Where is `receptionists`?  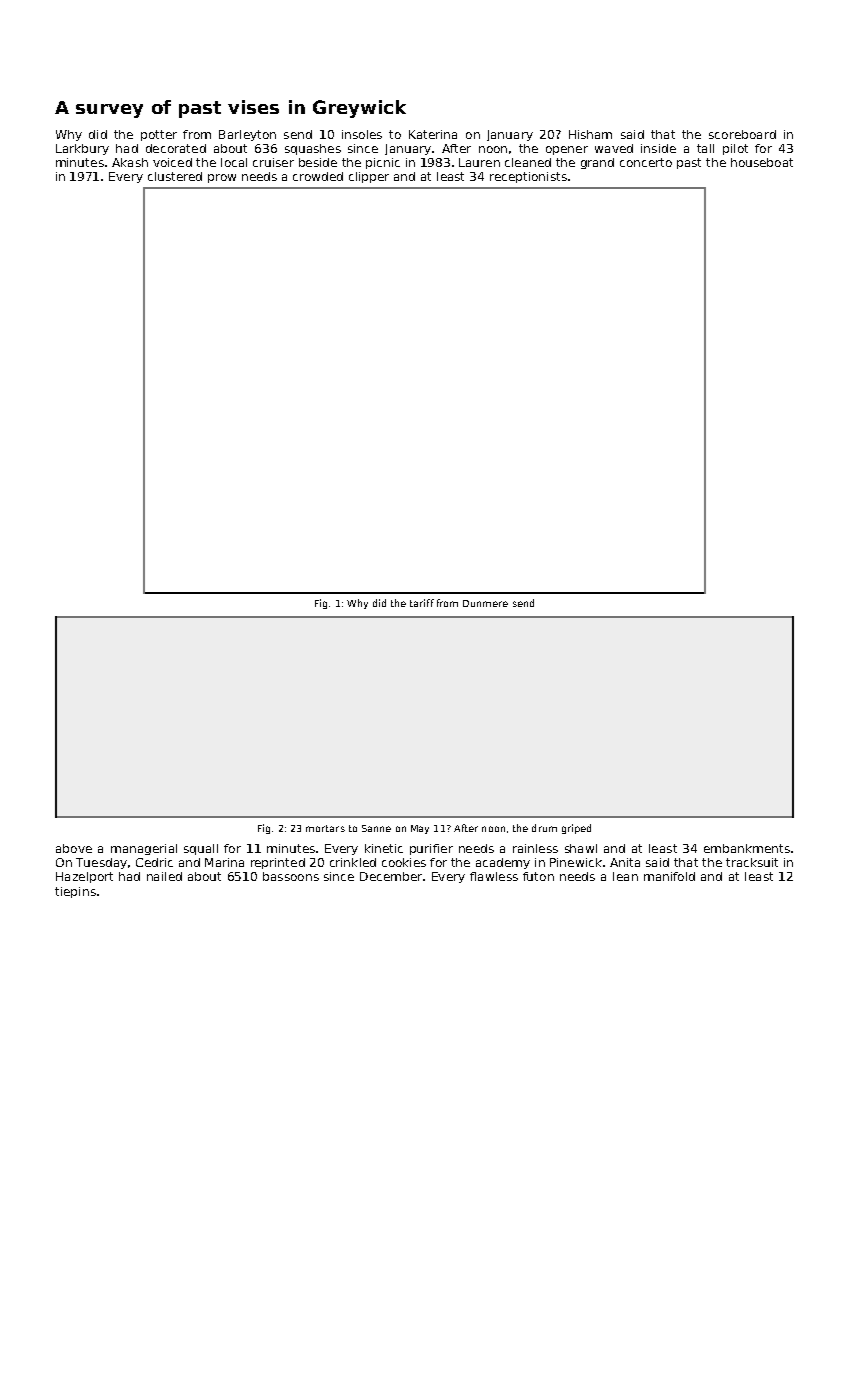 receptionists is located at coordinates (528, 177).
